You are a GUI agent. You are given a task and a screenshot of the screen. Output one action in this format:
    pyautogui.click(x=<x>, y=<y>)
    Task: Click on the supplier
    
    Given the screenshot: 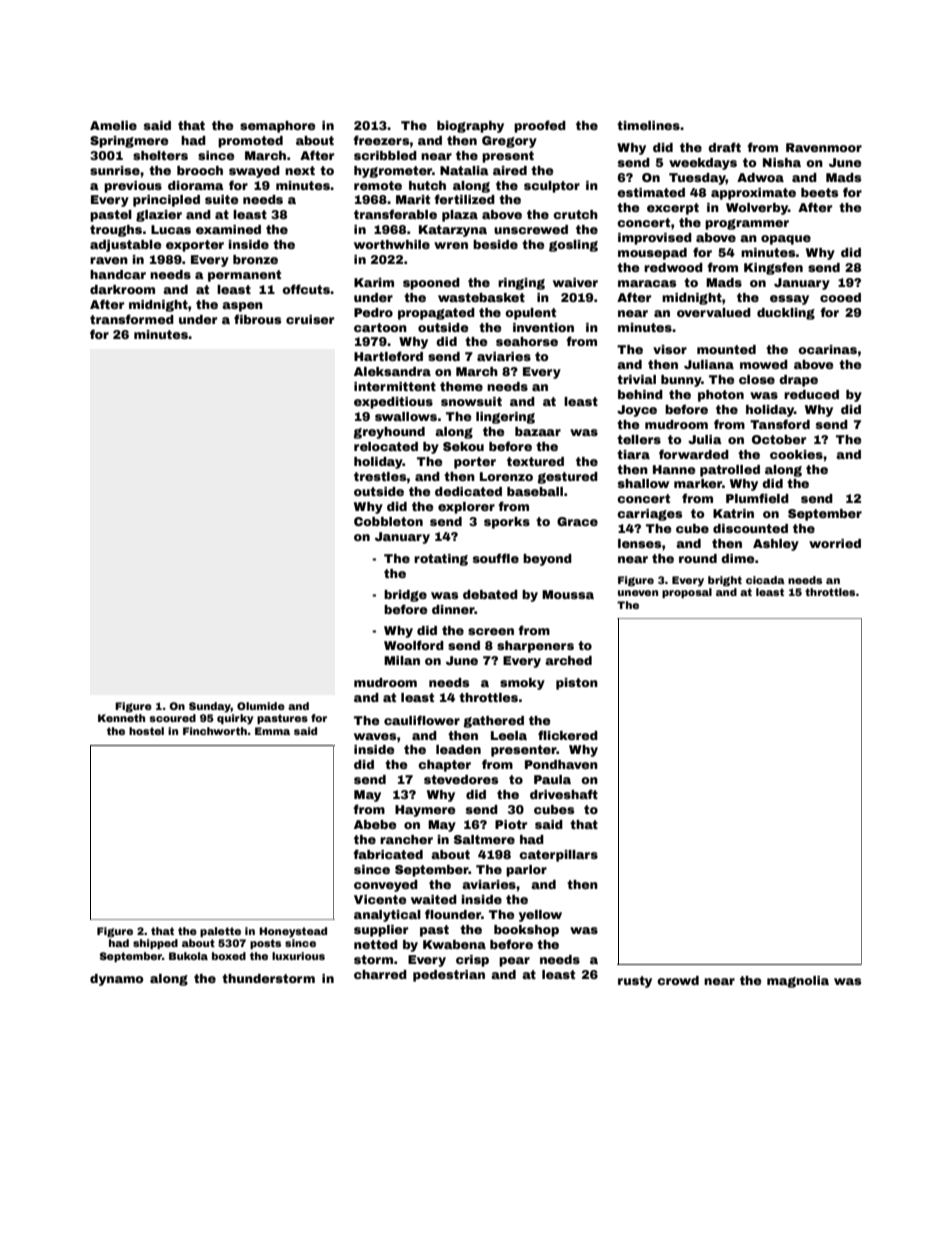 What is the action you would take?
    pyautogui.click(x=381, y=931)
